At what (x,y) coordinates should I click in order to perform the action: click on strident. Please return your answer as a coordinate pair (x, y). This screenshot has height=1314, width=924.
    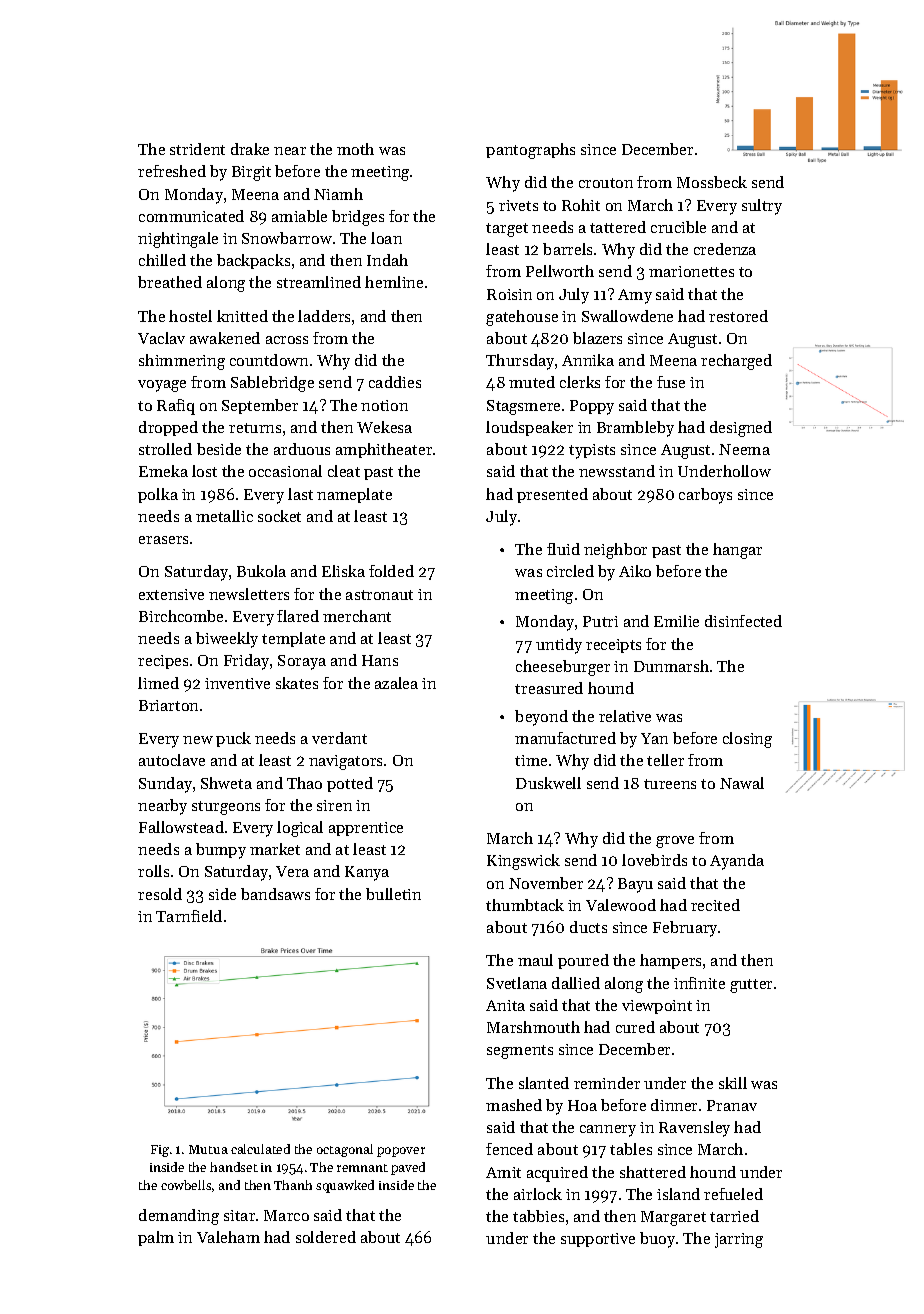
    Looking at the image, I should click on (197, 149).
